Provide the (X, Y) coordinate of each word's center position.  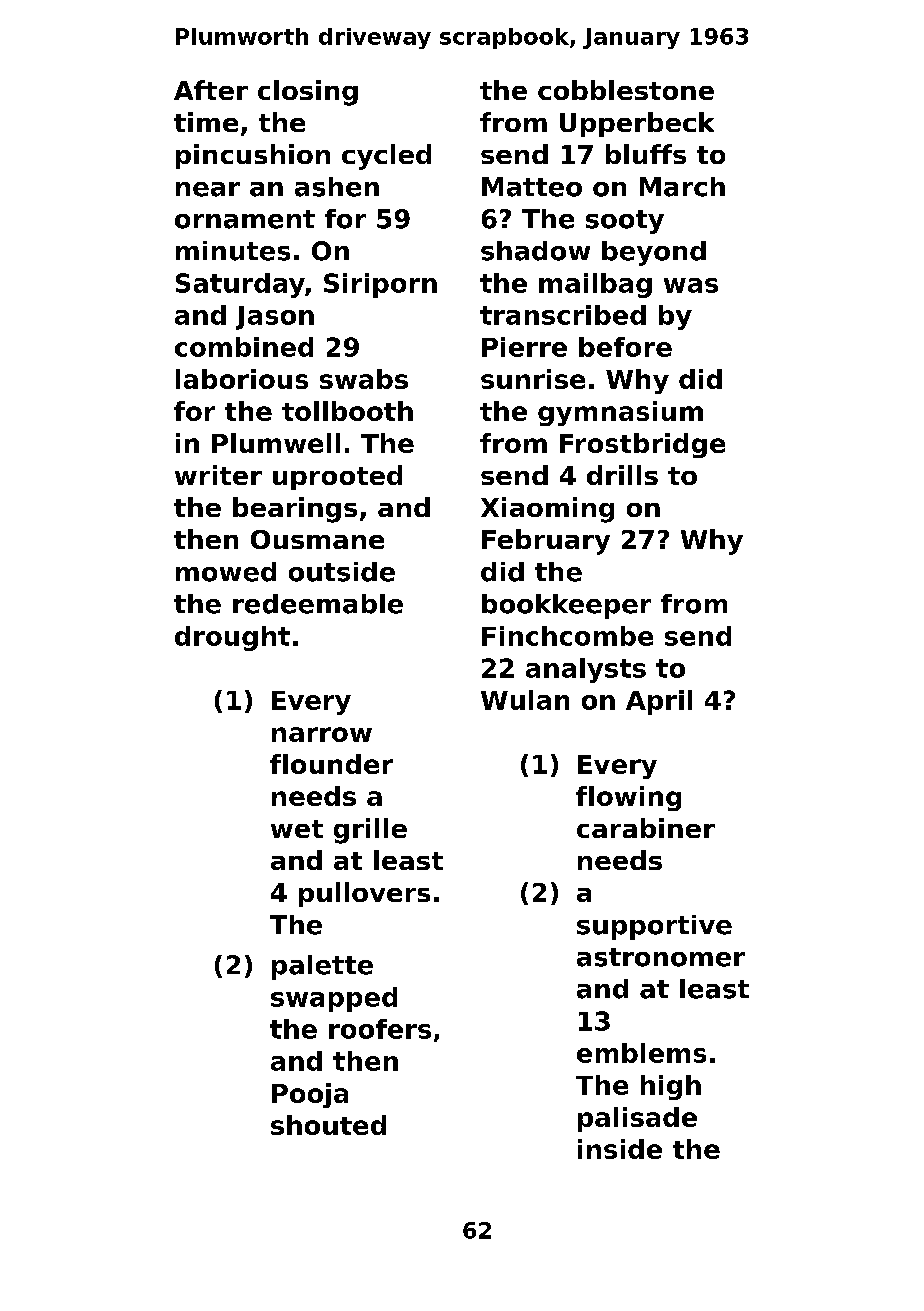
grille (370, 831)
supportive (654, 927)
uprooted (337, 477)
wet (297, 829)
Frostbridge (642, 445)
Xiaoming (547, 510)
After (211, 90)
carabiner (646, 828)
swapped (334, 999)
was (691, 285)
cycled (386, 157)
